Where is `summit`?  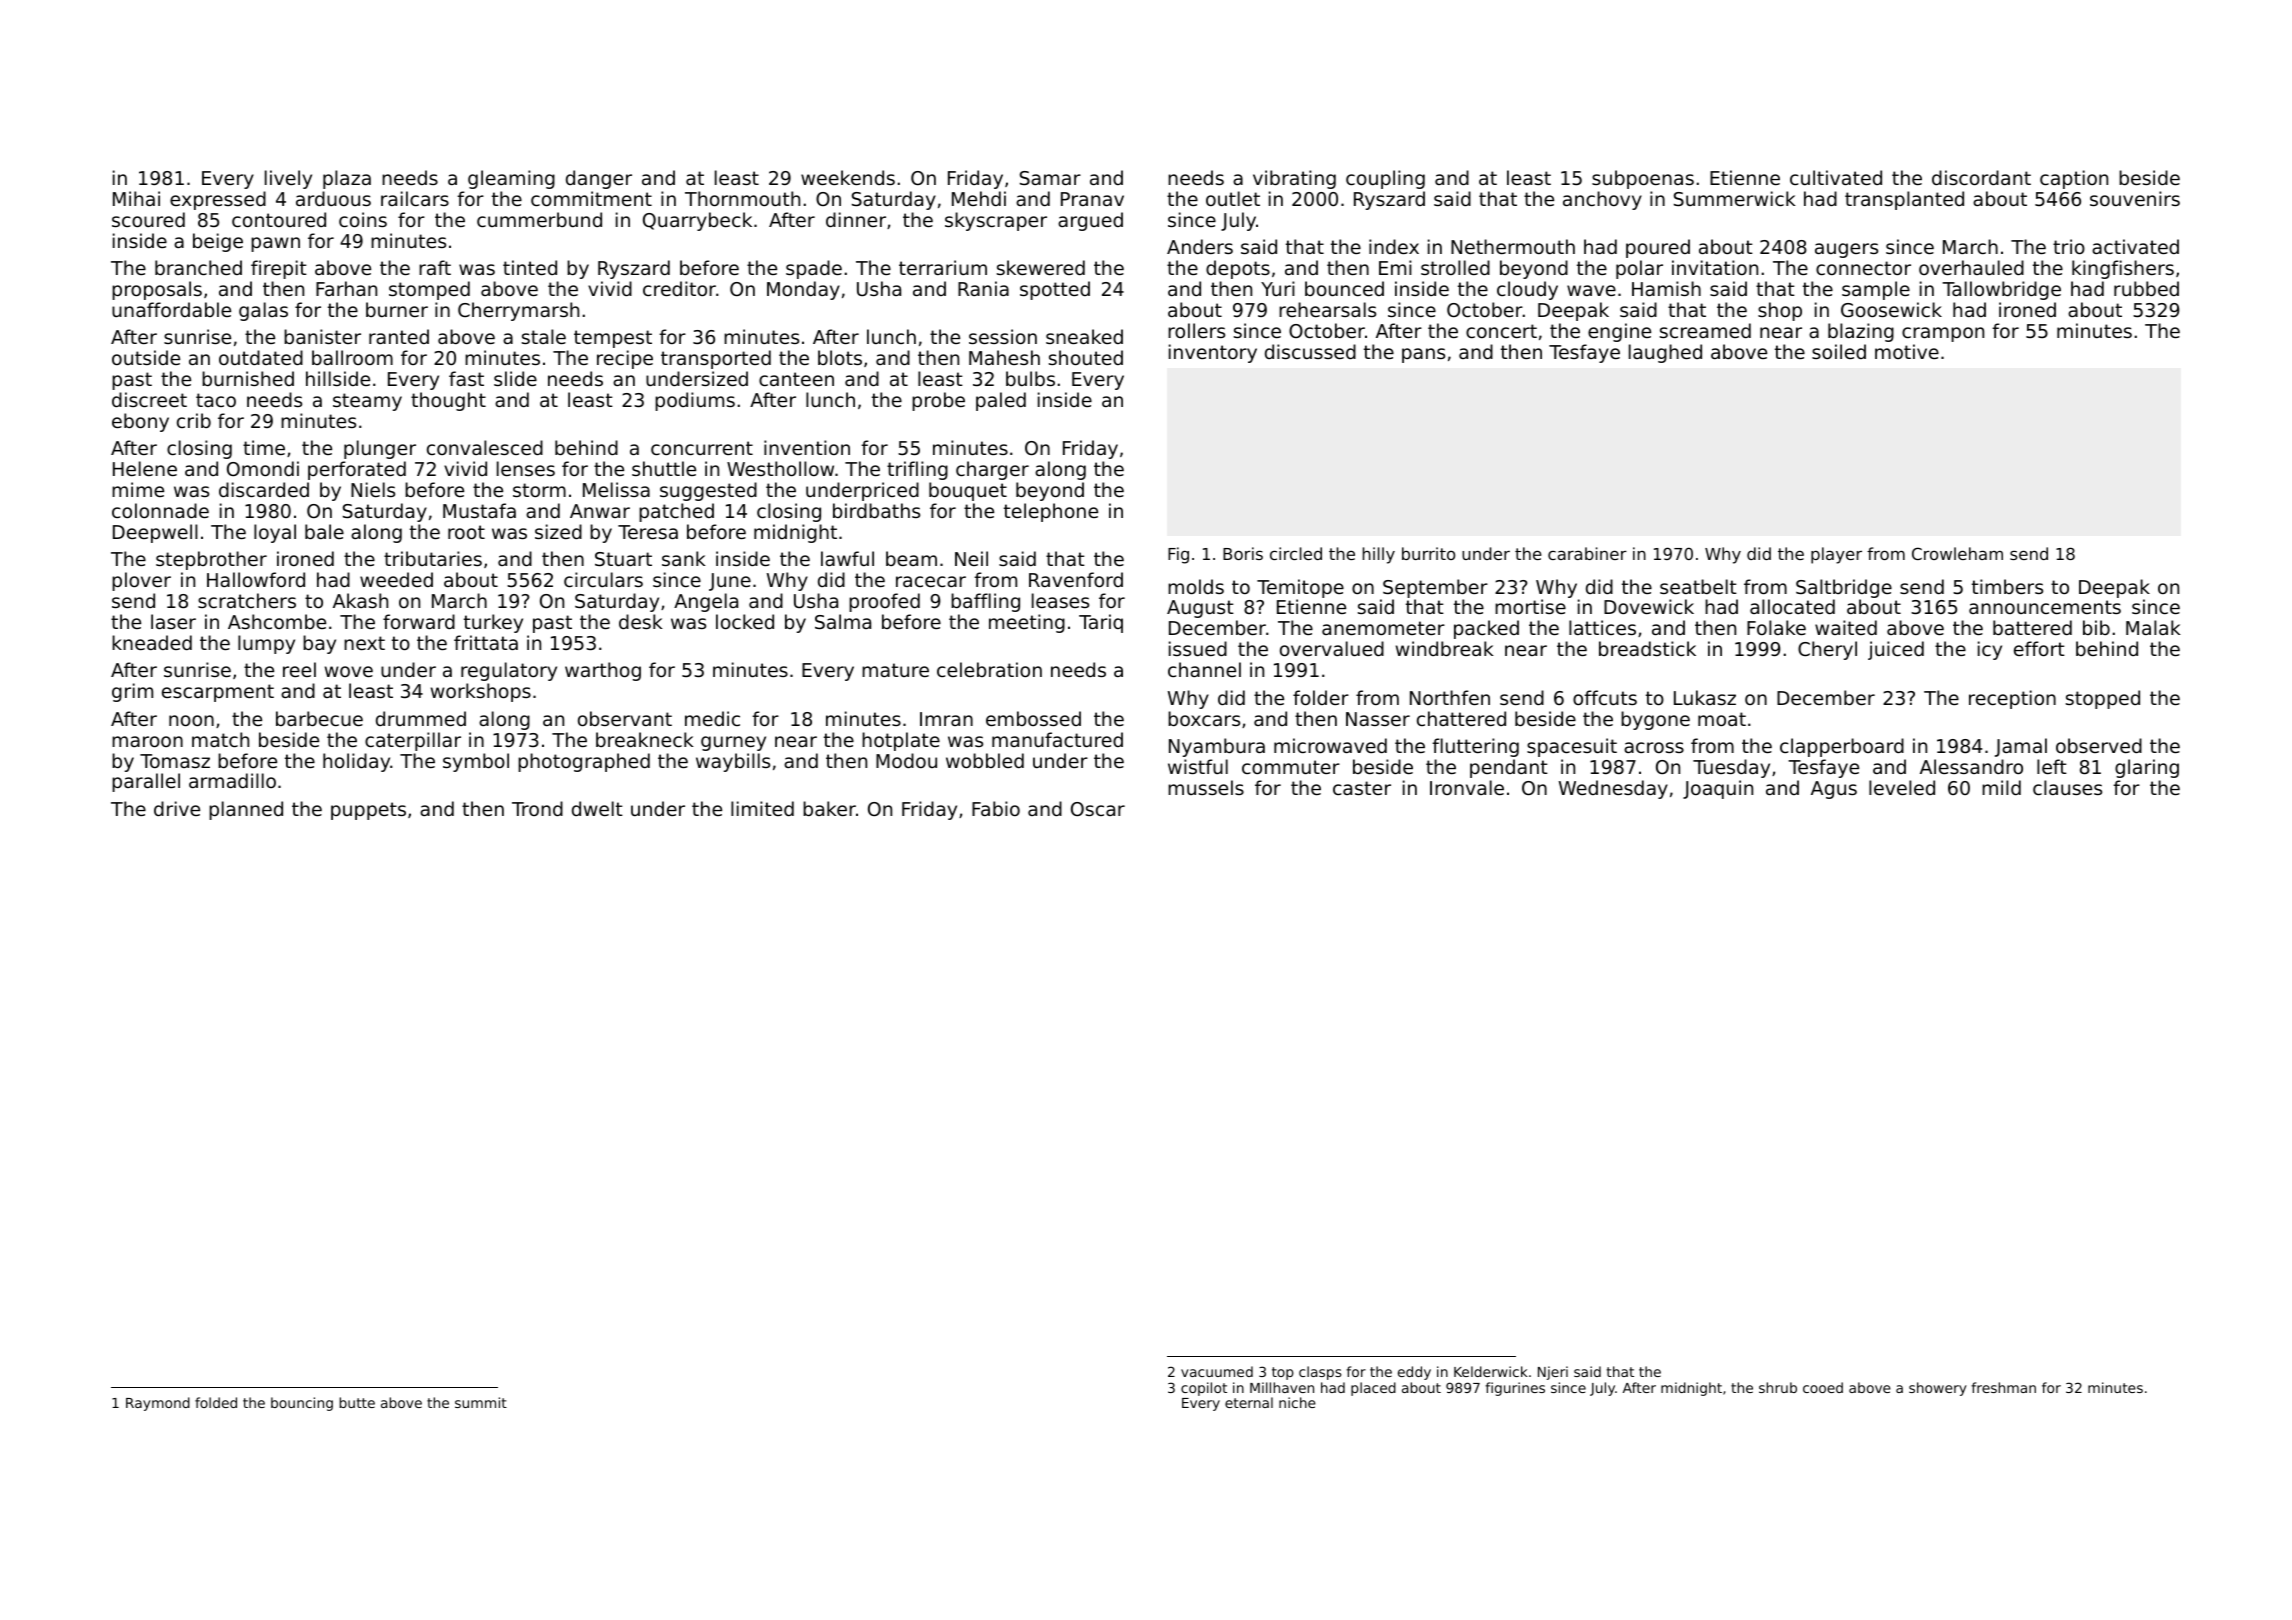 summit is located at coordinates (481, 1402).
